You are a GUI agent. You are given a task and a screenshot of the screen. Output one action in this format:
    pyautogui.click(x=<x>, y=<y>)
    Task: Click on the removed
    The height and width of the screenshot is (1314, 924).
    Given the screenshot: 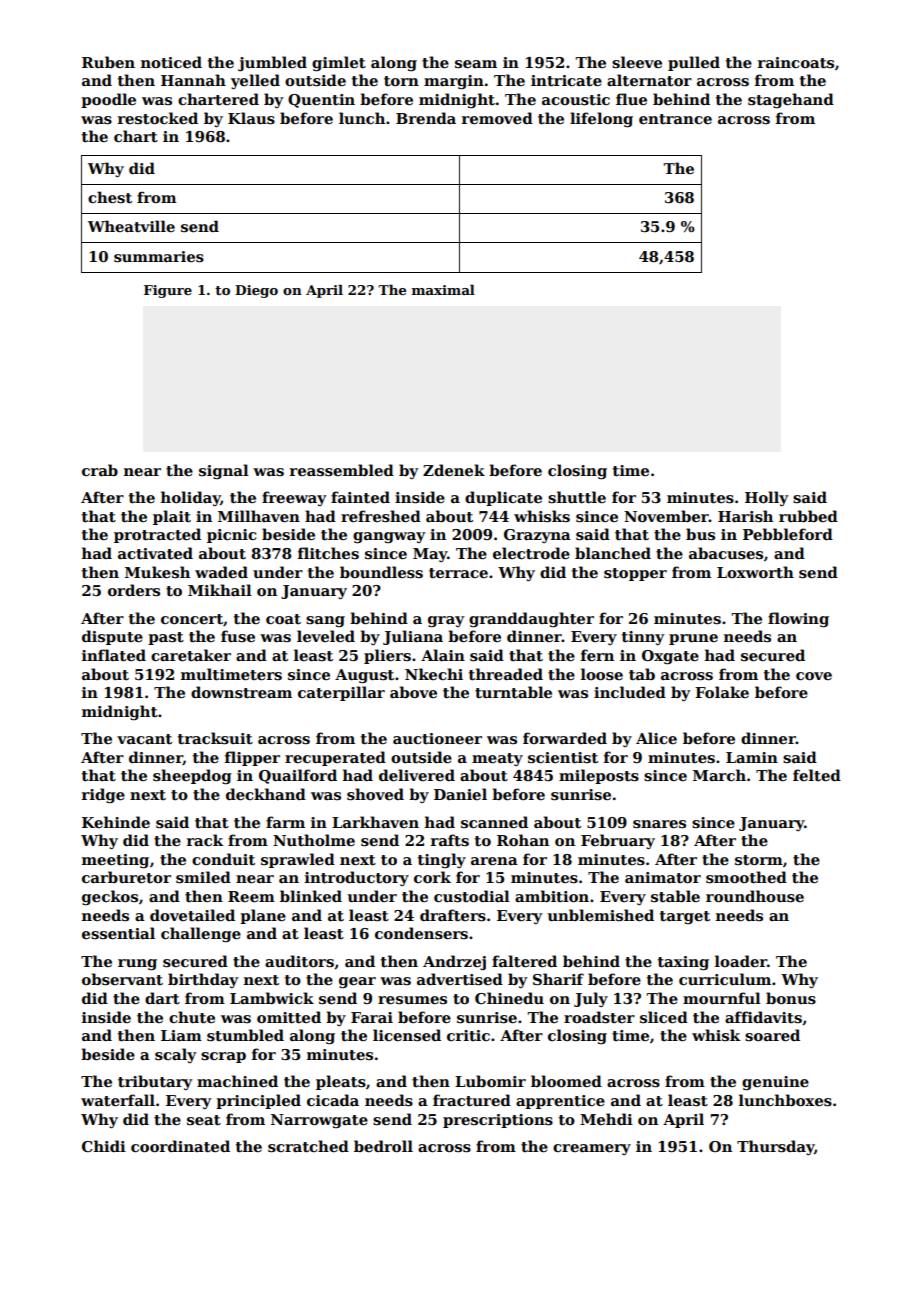 What is the action you would take?
    pyautogui.click(x=497, y=118)
